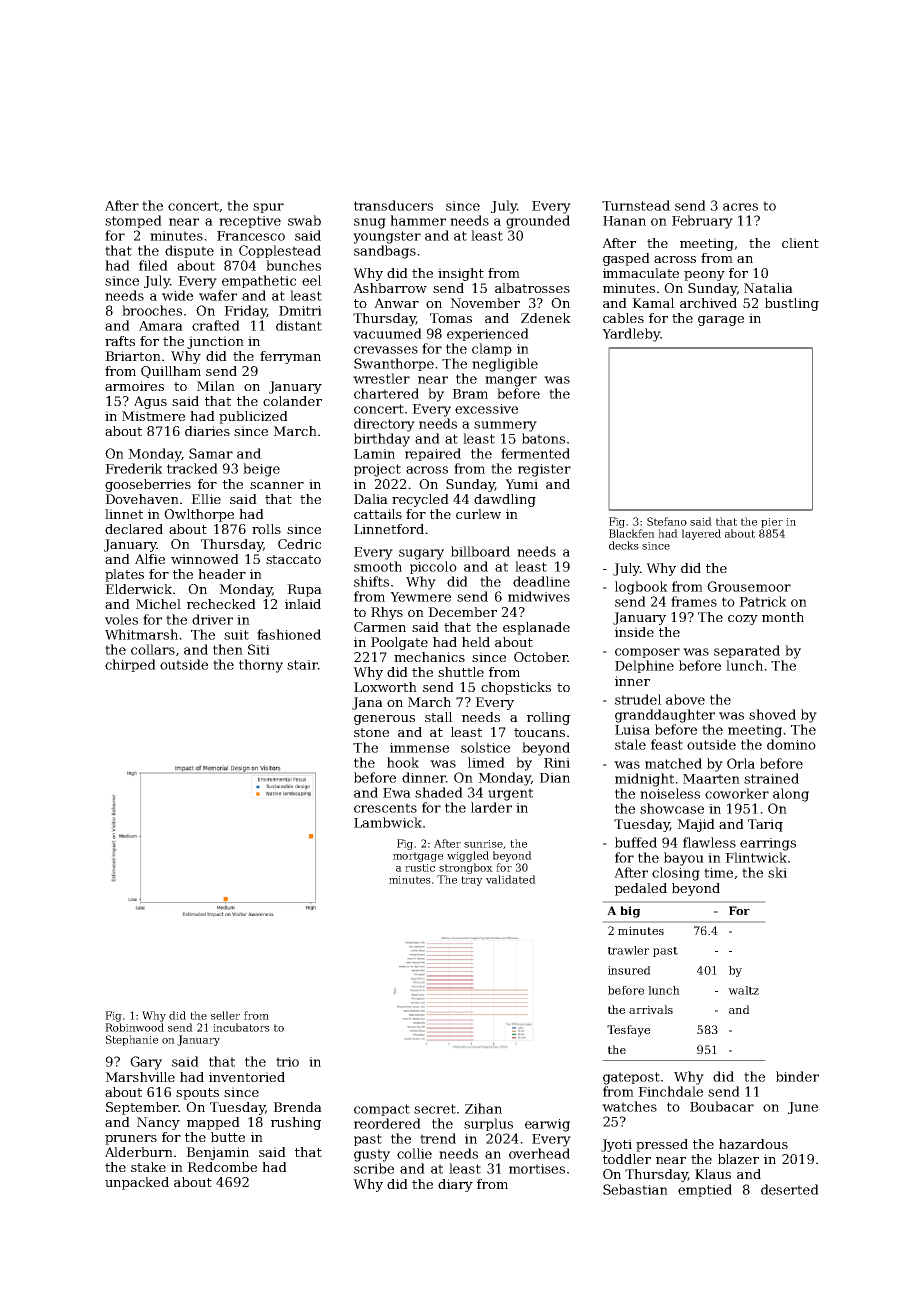 This screenshot has height=1308, width=924. Describe the element at coordinates (768, 288) in the screenshot. I see `Natalia` at that location.
